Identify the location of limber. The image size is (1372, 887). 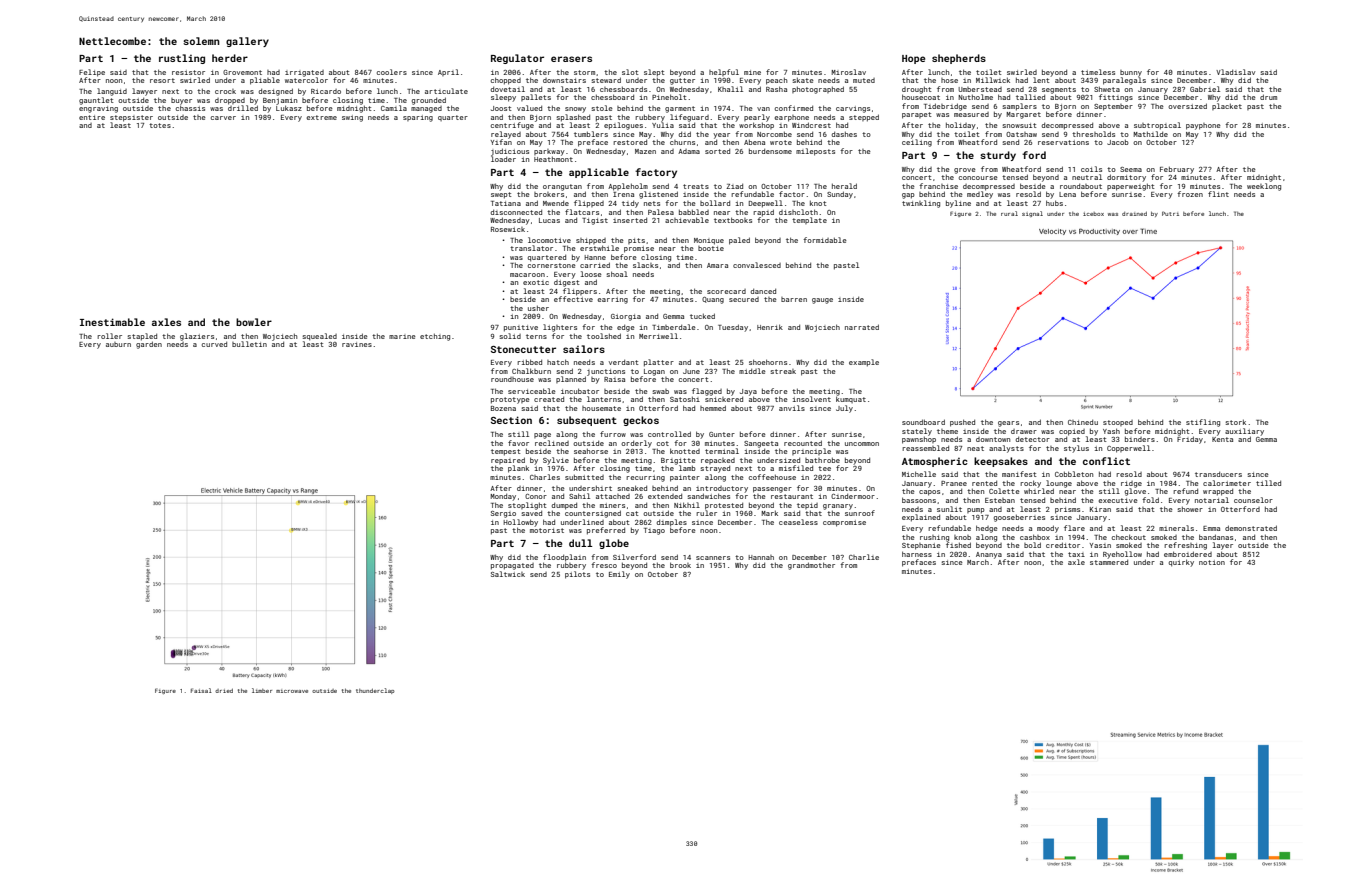
(262, 690).
